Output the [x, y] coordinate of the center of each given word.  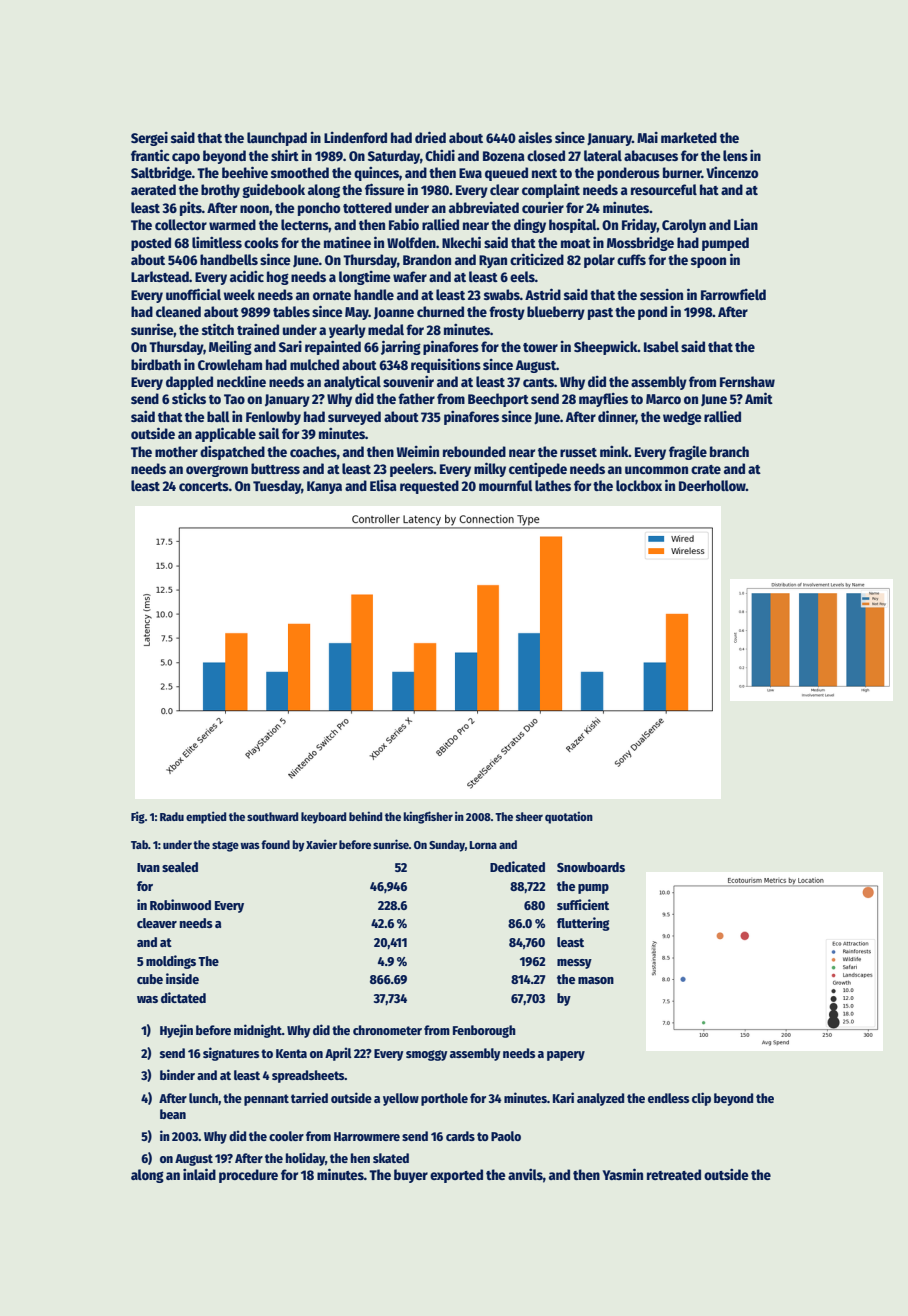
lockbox [639, 485]
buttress [275, 468]
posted [151, 244]
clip [701, 1099]
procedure [248, 1176]
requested [429, 487]
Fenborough [484, 1031]
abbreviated [484, 207]
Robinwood [180, 904]
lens [735, 155]
